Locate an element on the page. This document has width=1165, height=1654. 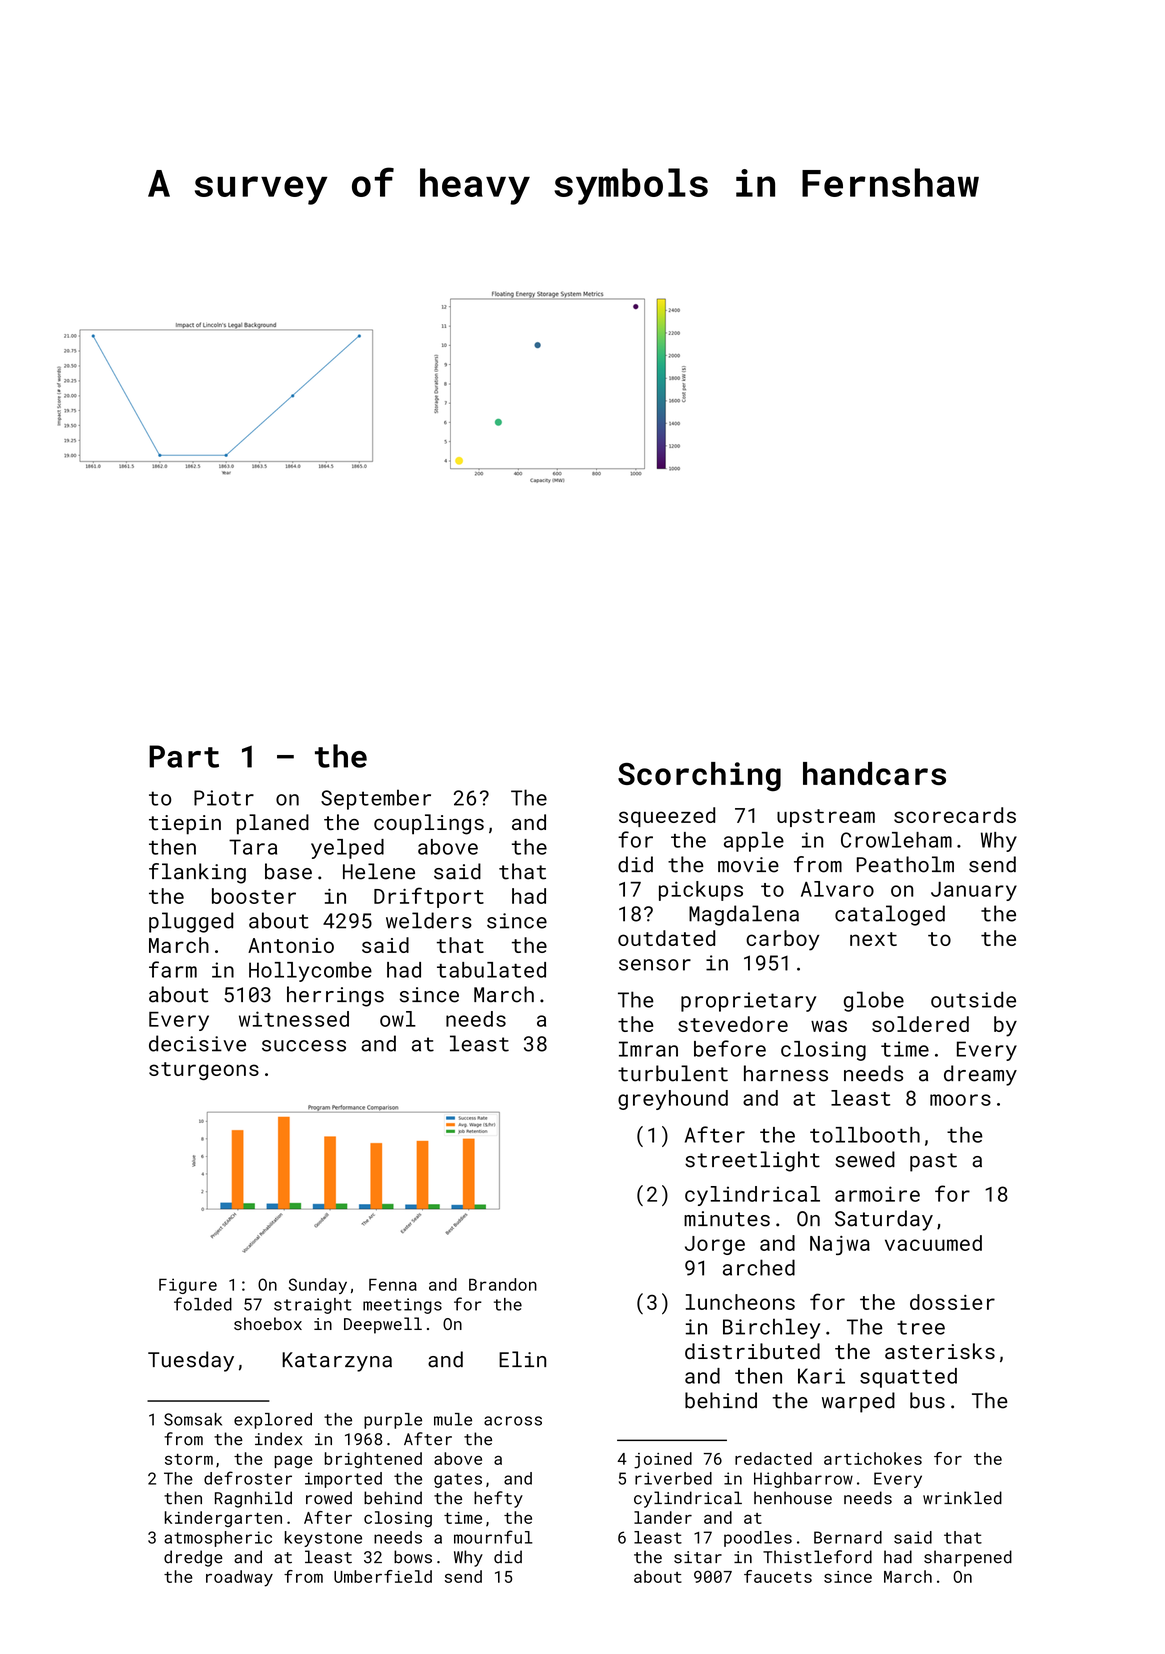
Somsak is located at coordinates (193, 1419).
